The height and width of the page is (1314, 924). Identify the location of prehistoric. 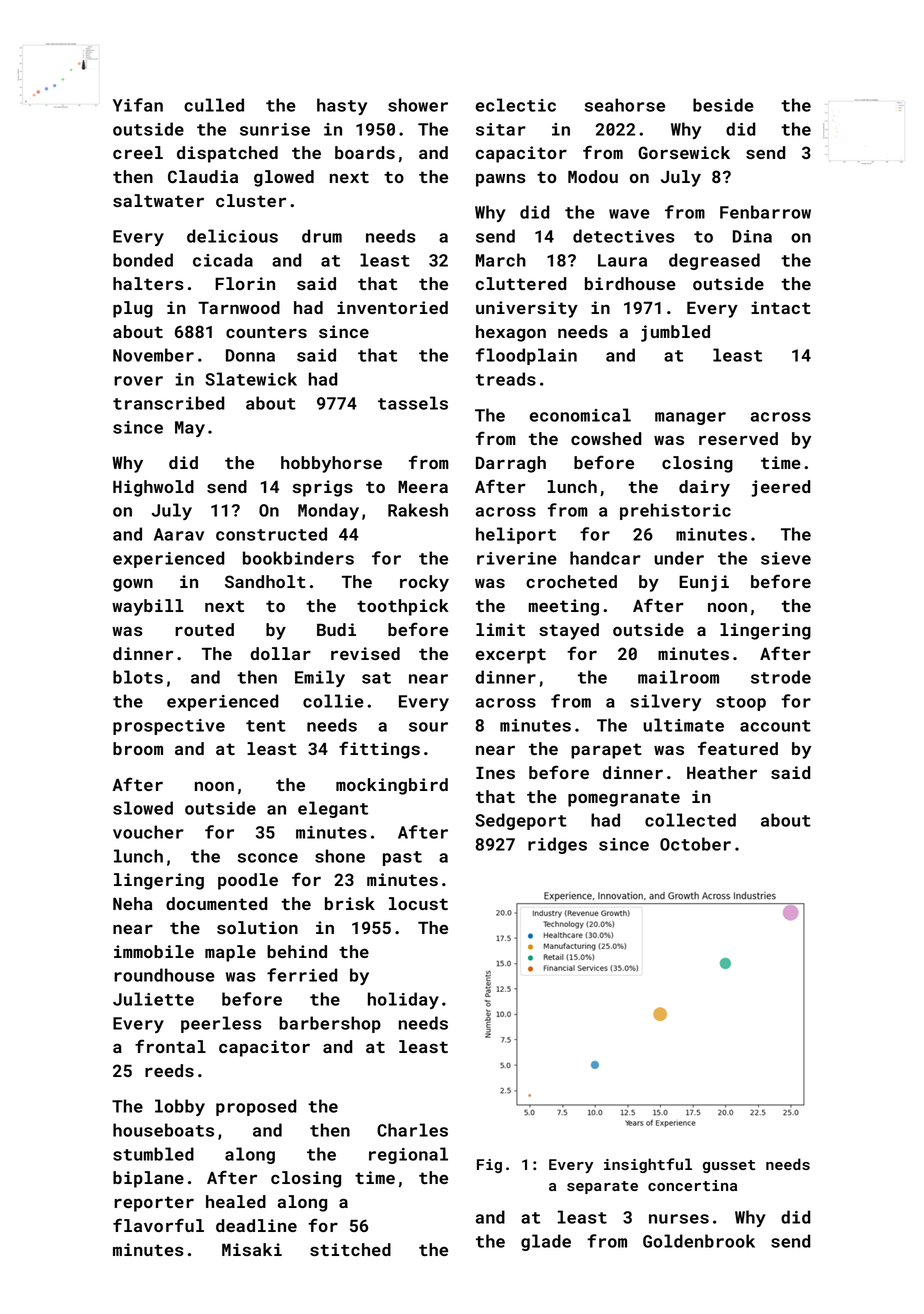
(675, 511).
